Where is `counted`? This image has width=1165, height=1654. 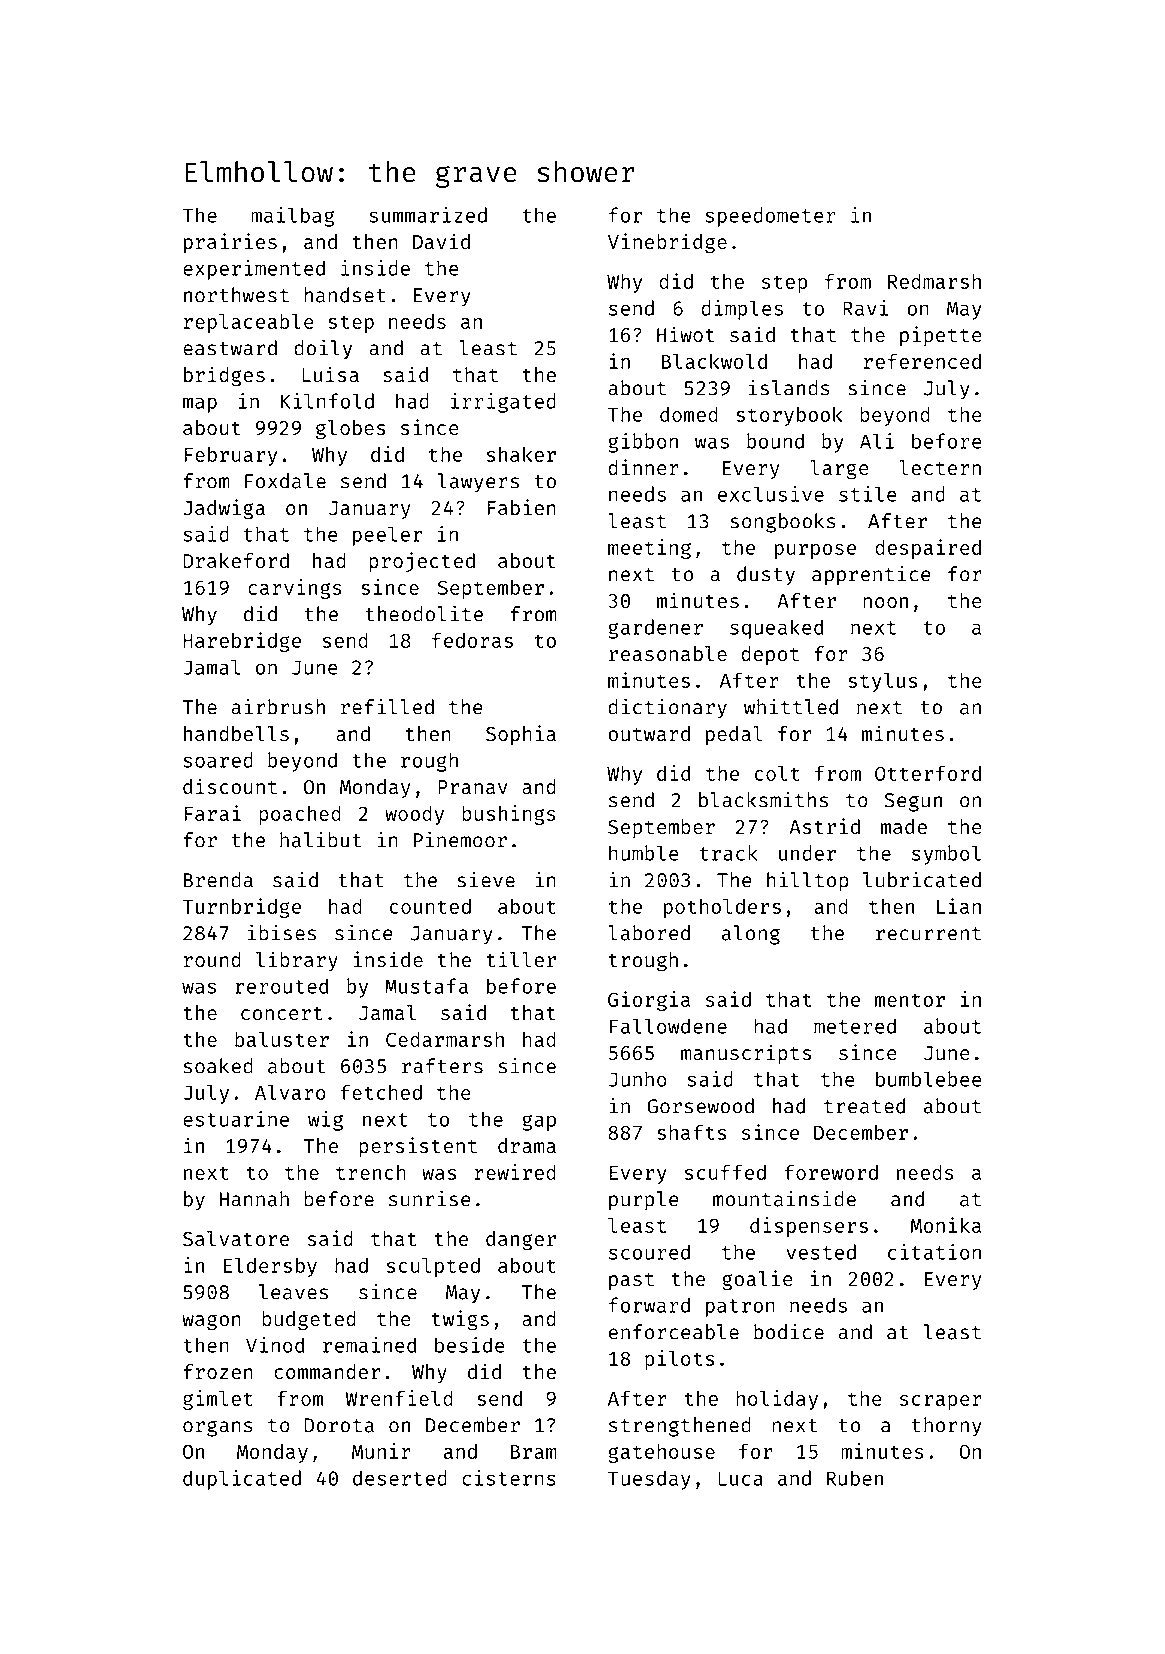
counted is located at coordinates (430, 906).
